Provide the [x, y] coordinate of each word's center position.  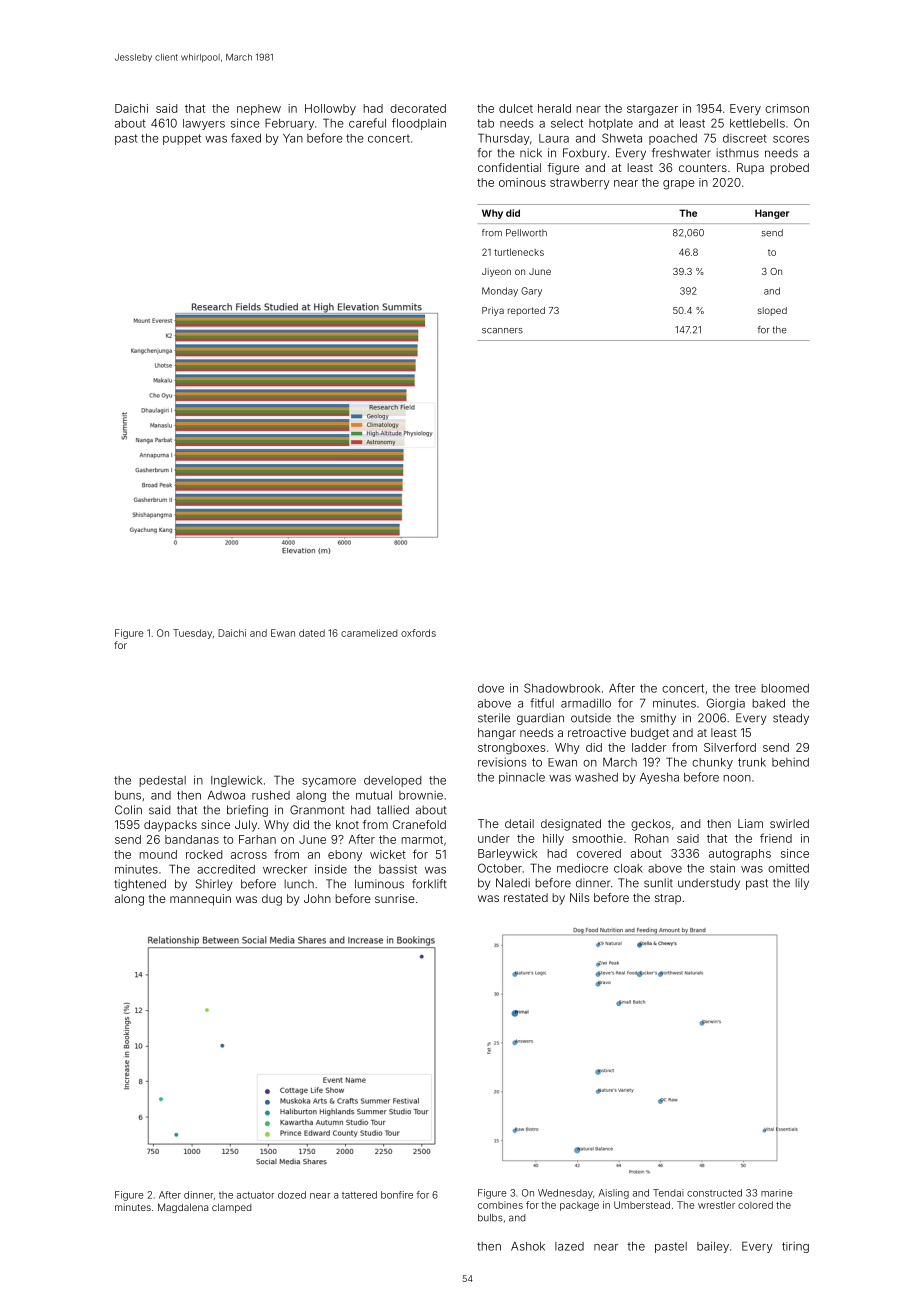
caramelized [369, 633]
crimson [787, 108]
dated [312, 633]
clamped [231, 1208]
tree [745, 688]
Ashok [528, 1246]
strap [668, 899]
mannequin [200, 900]
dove [491, 688]
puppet [182, 139]
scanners [502, 331]
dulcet [516, 108]
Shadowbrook [562, 688]
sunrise [395, 898]
